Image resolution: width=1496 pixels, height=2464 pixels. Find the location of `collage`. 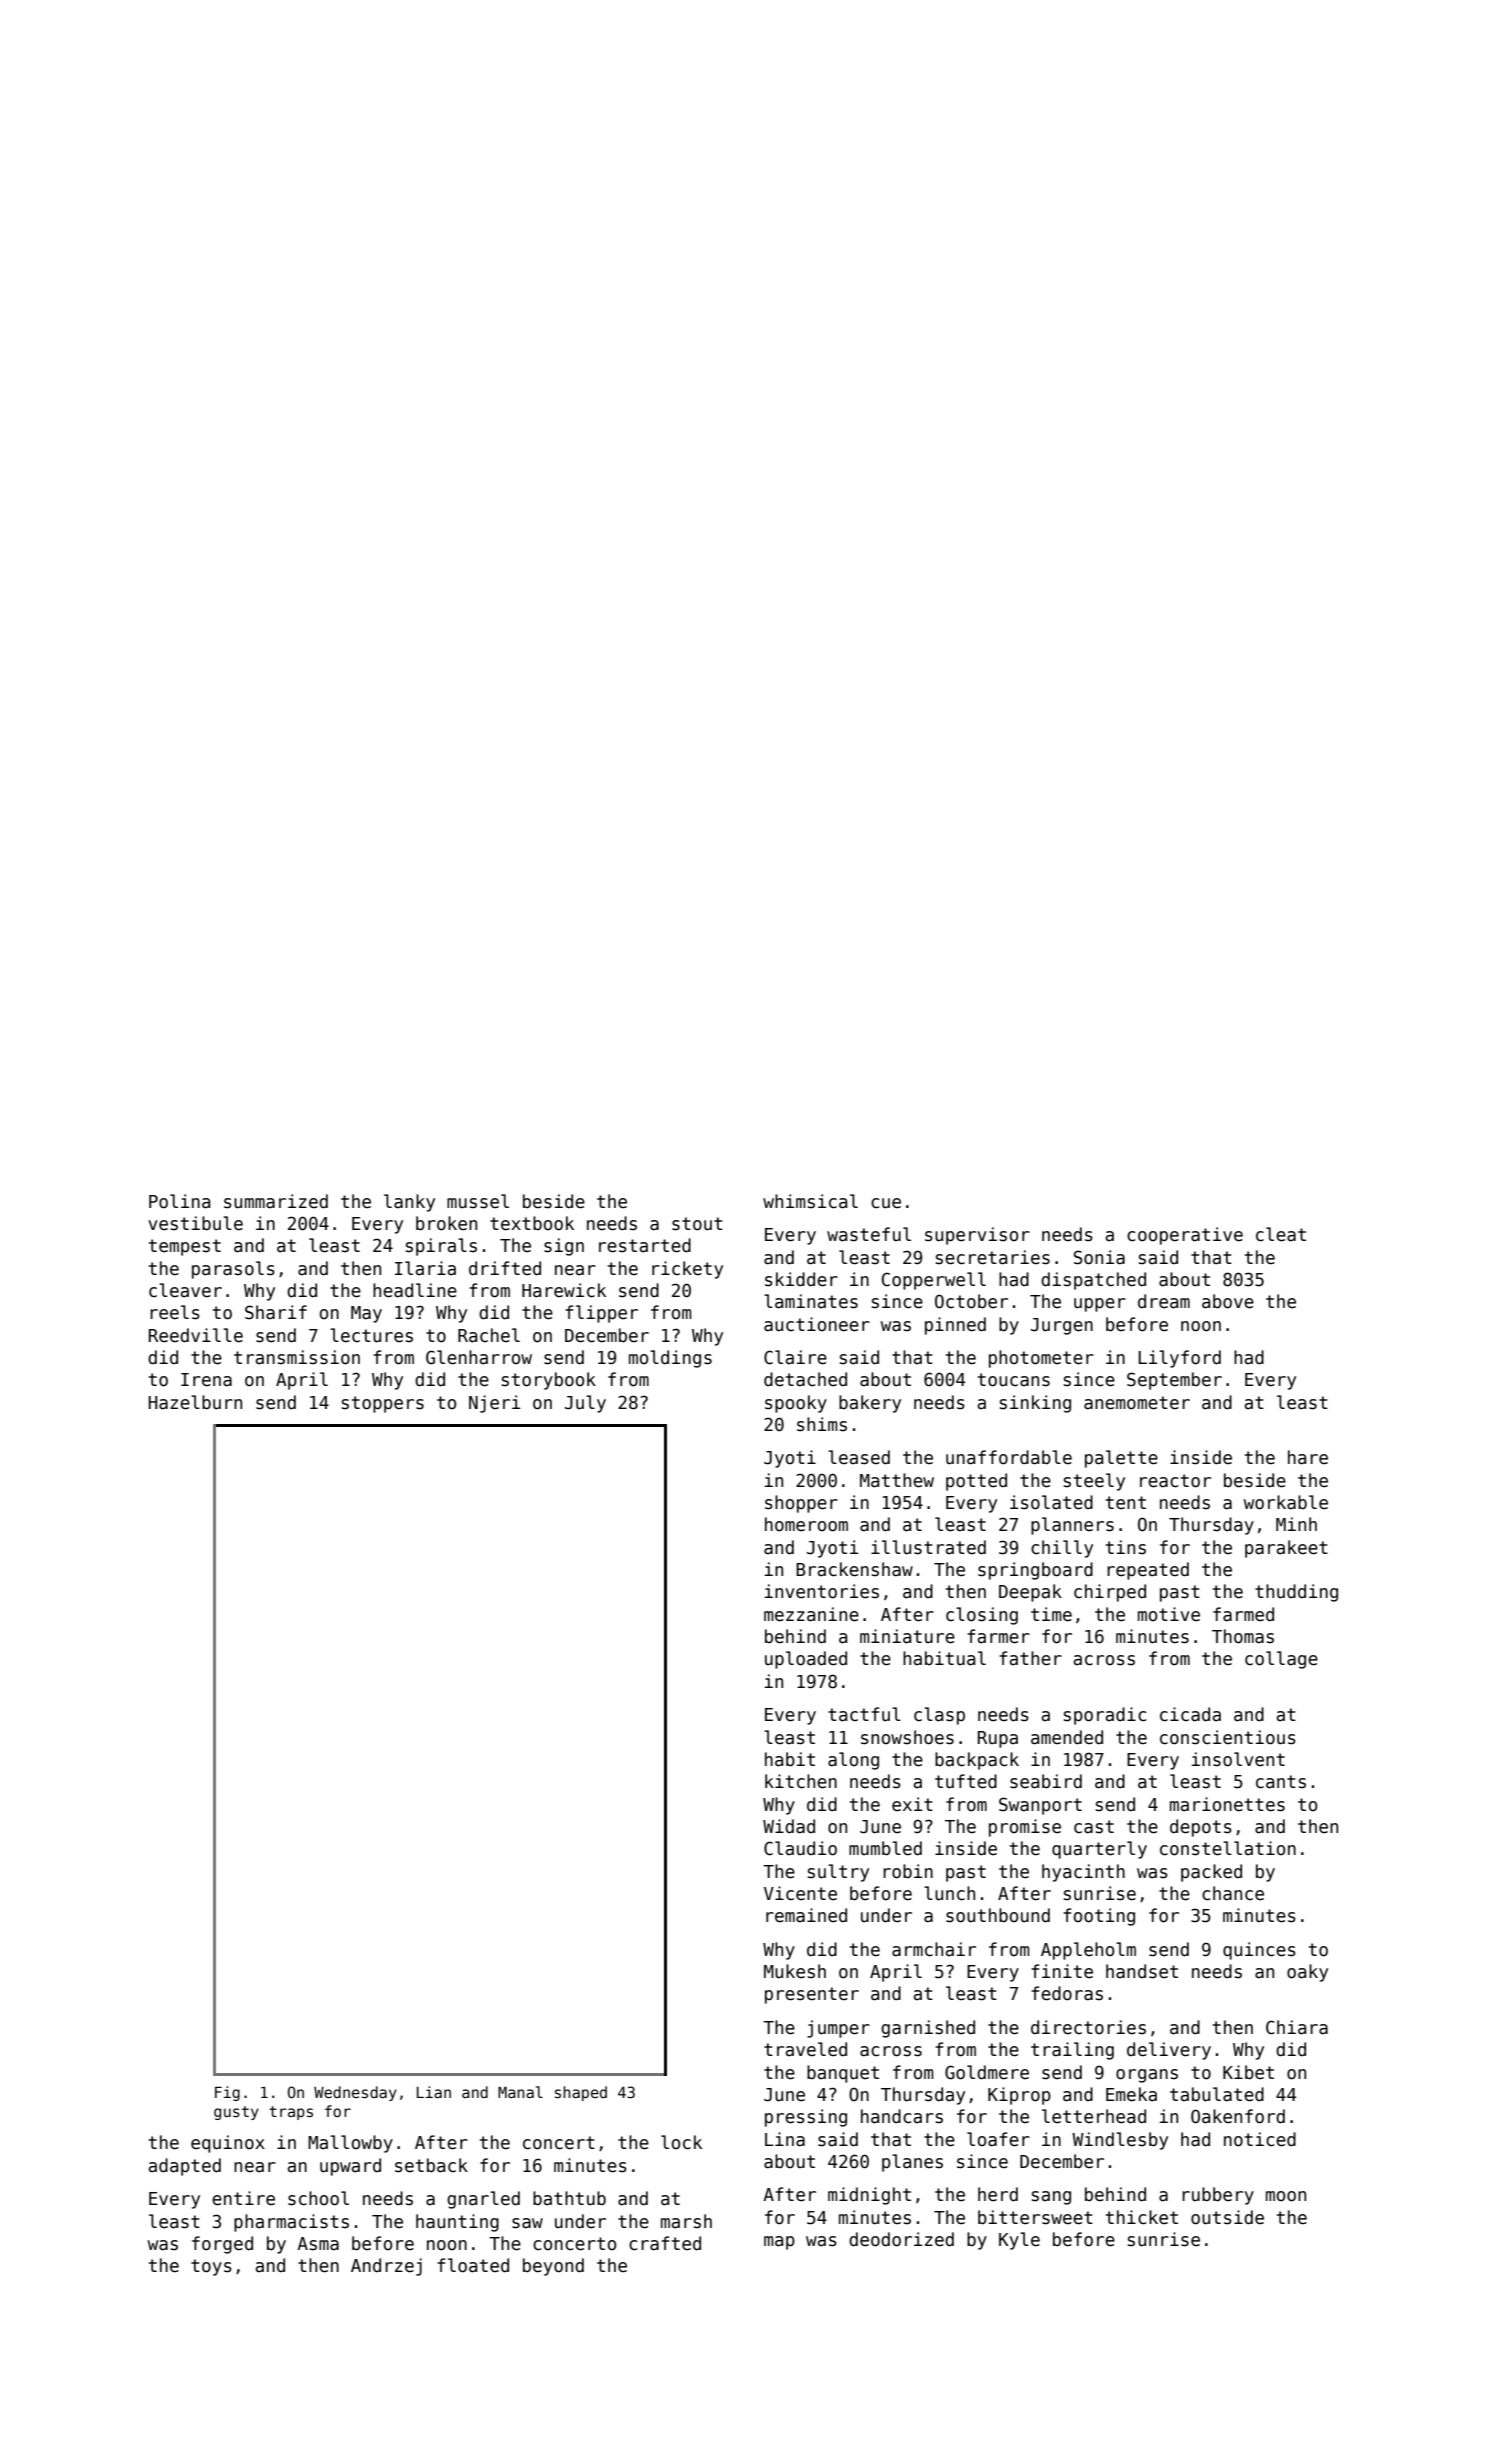

collage is located at coordinates (1281, 1660).
